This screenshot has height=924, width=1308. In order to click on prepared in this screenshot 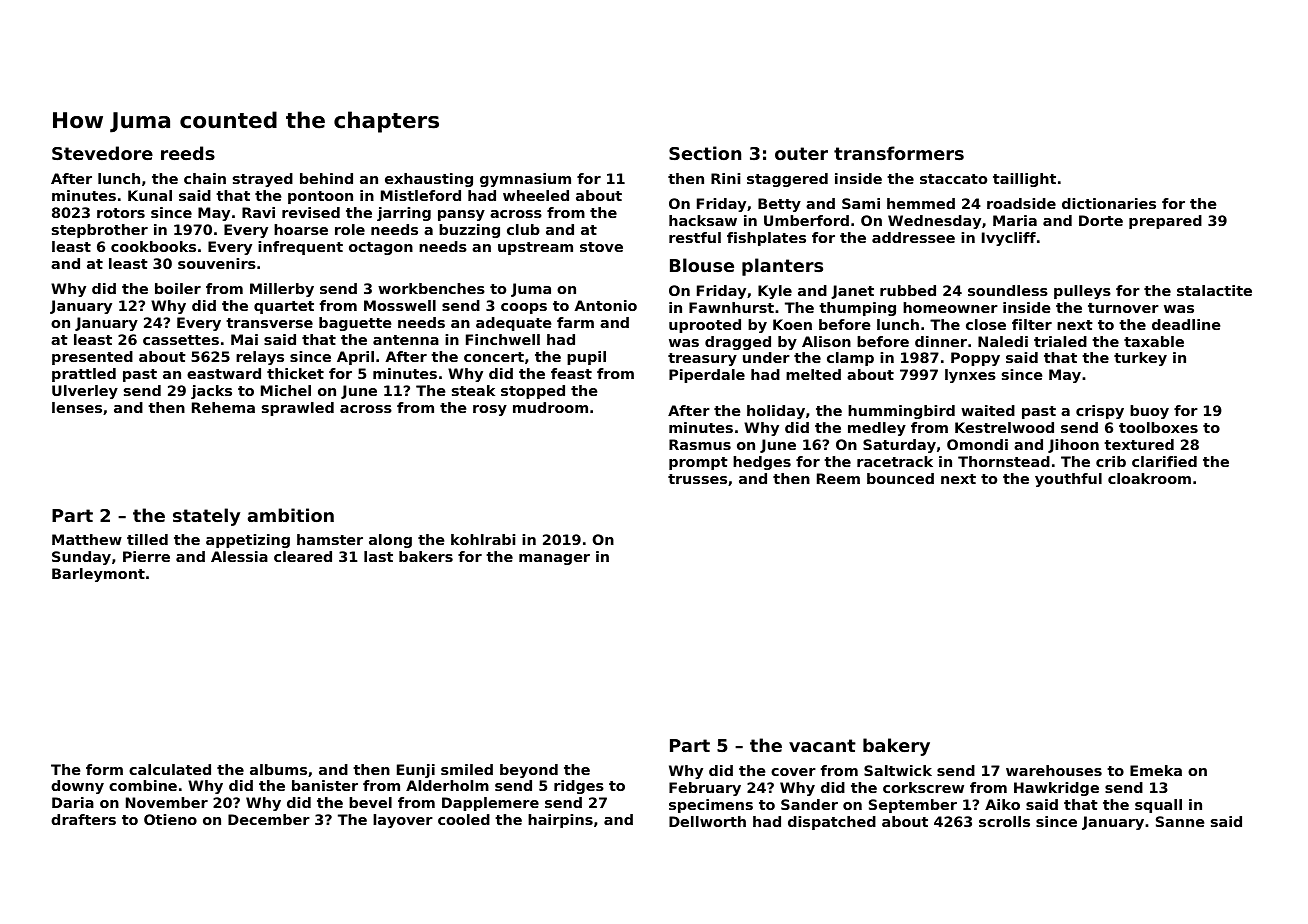, I will do `click(1165, 222)`.
